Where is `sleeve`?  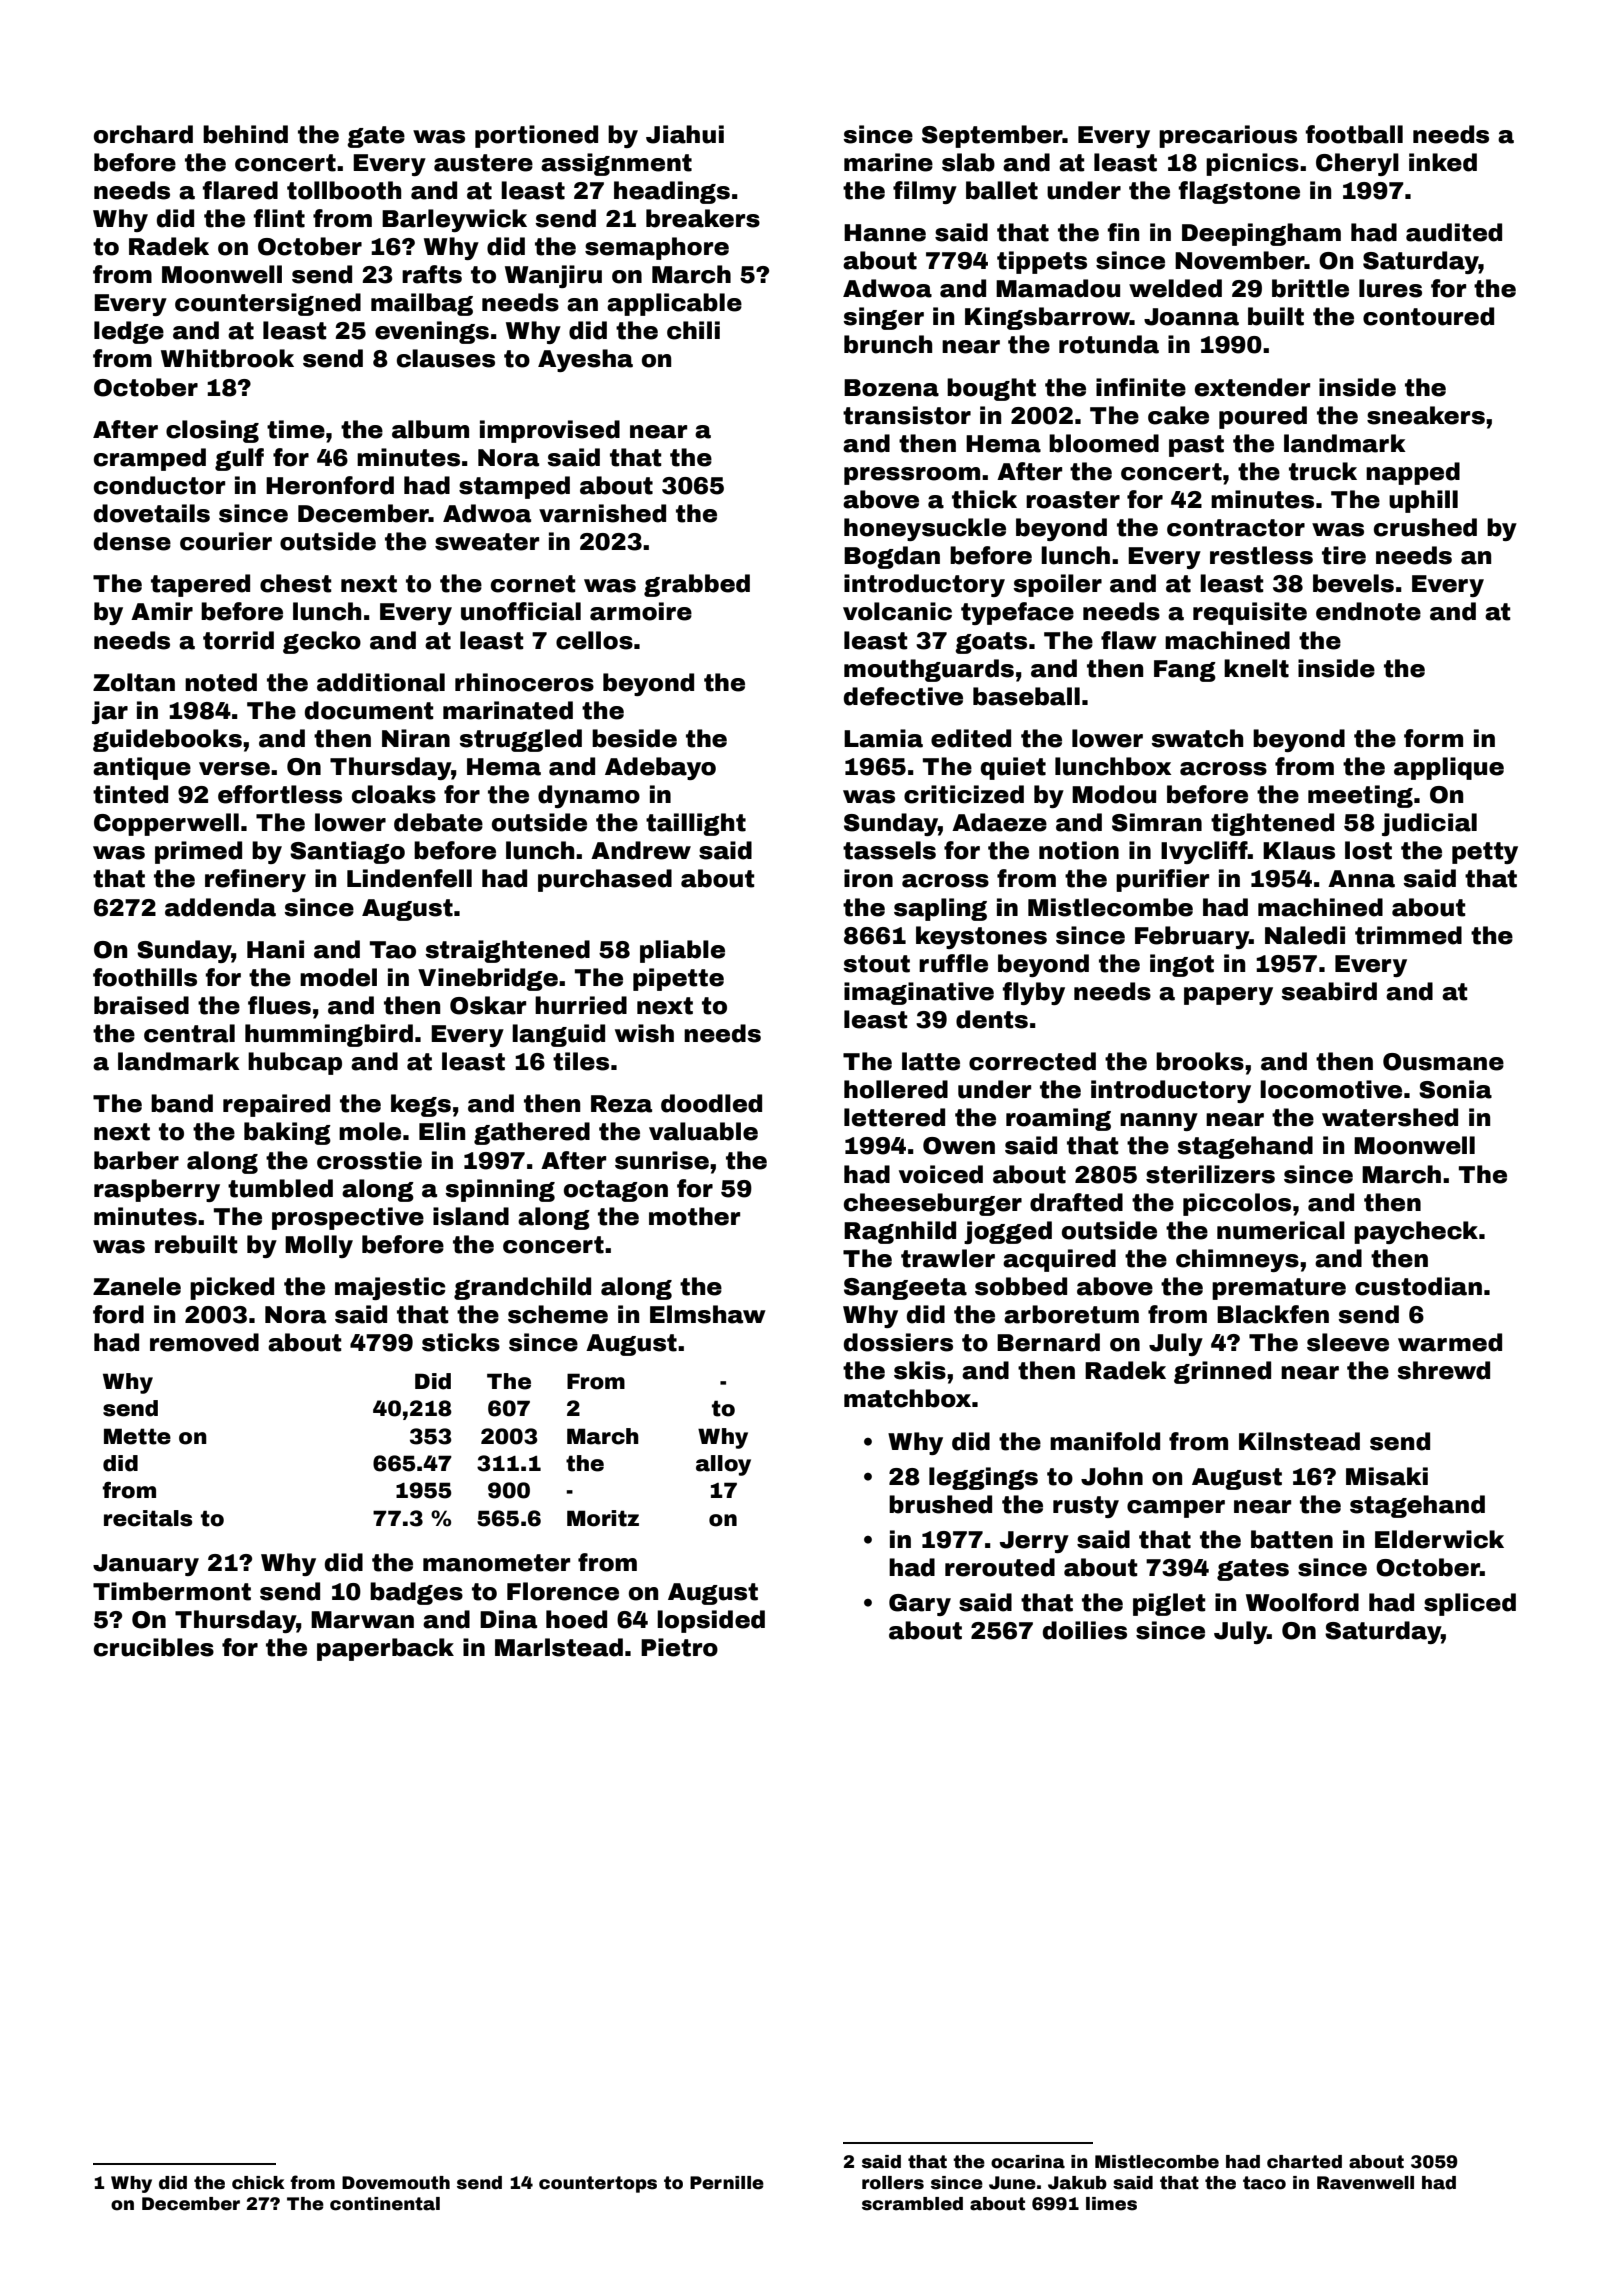 sleeve is located at coordinates (1348, 1342).
